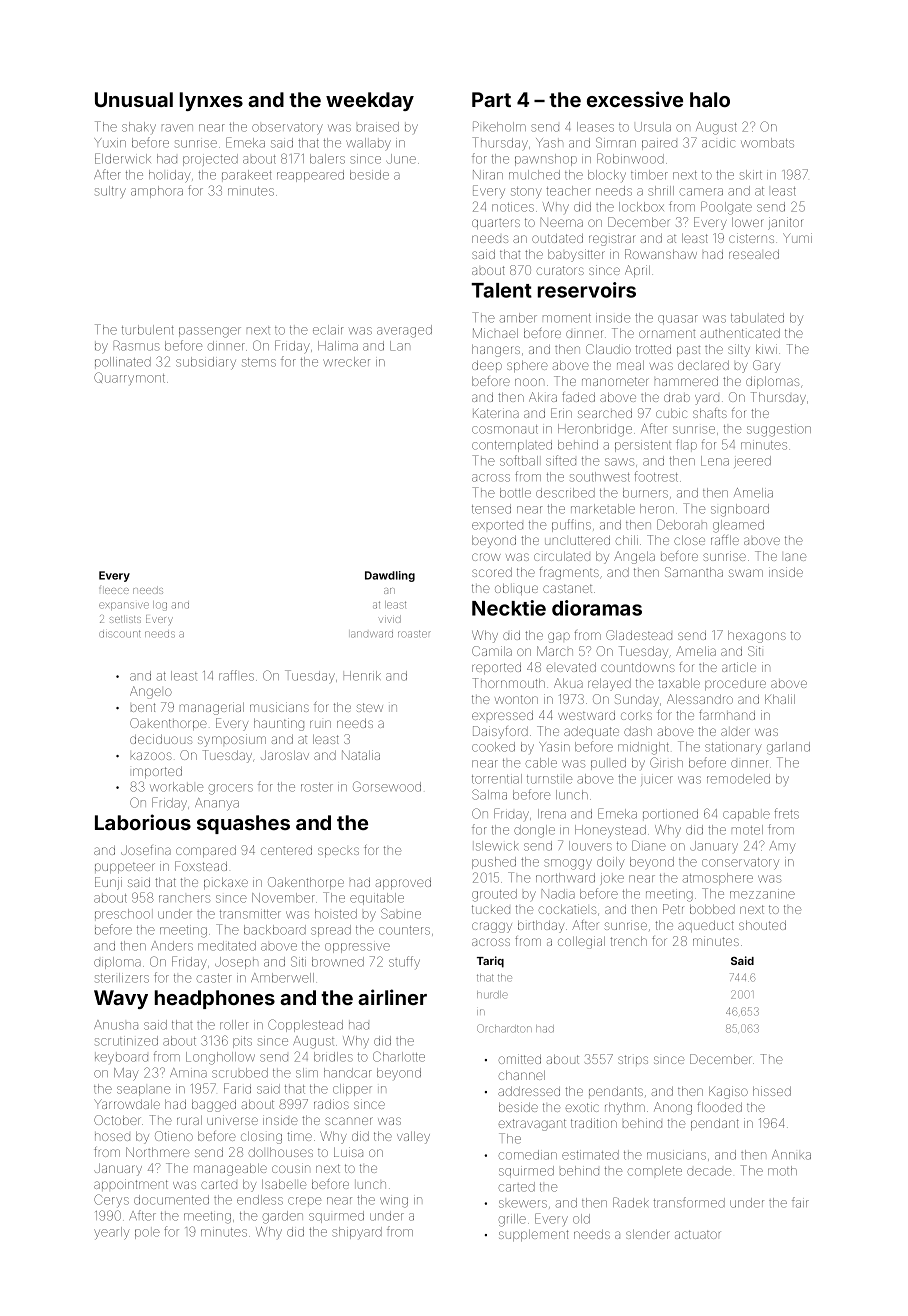 The image size is (908, 1316). Describe the element at coordinates (638, 667) in the screenshot. I see `countdowns` at that location.
